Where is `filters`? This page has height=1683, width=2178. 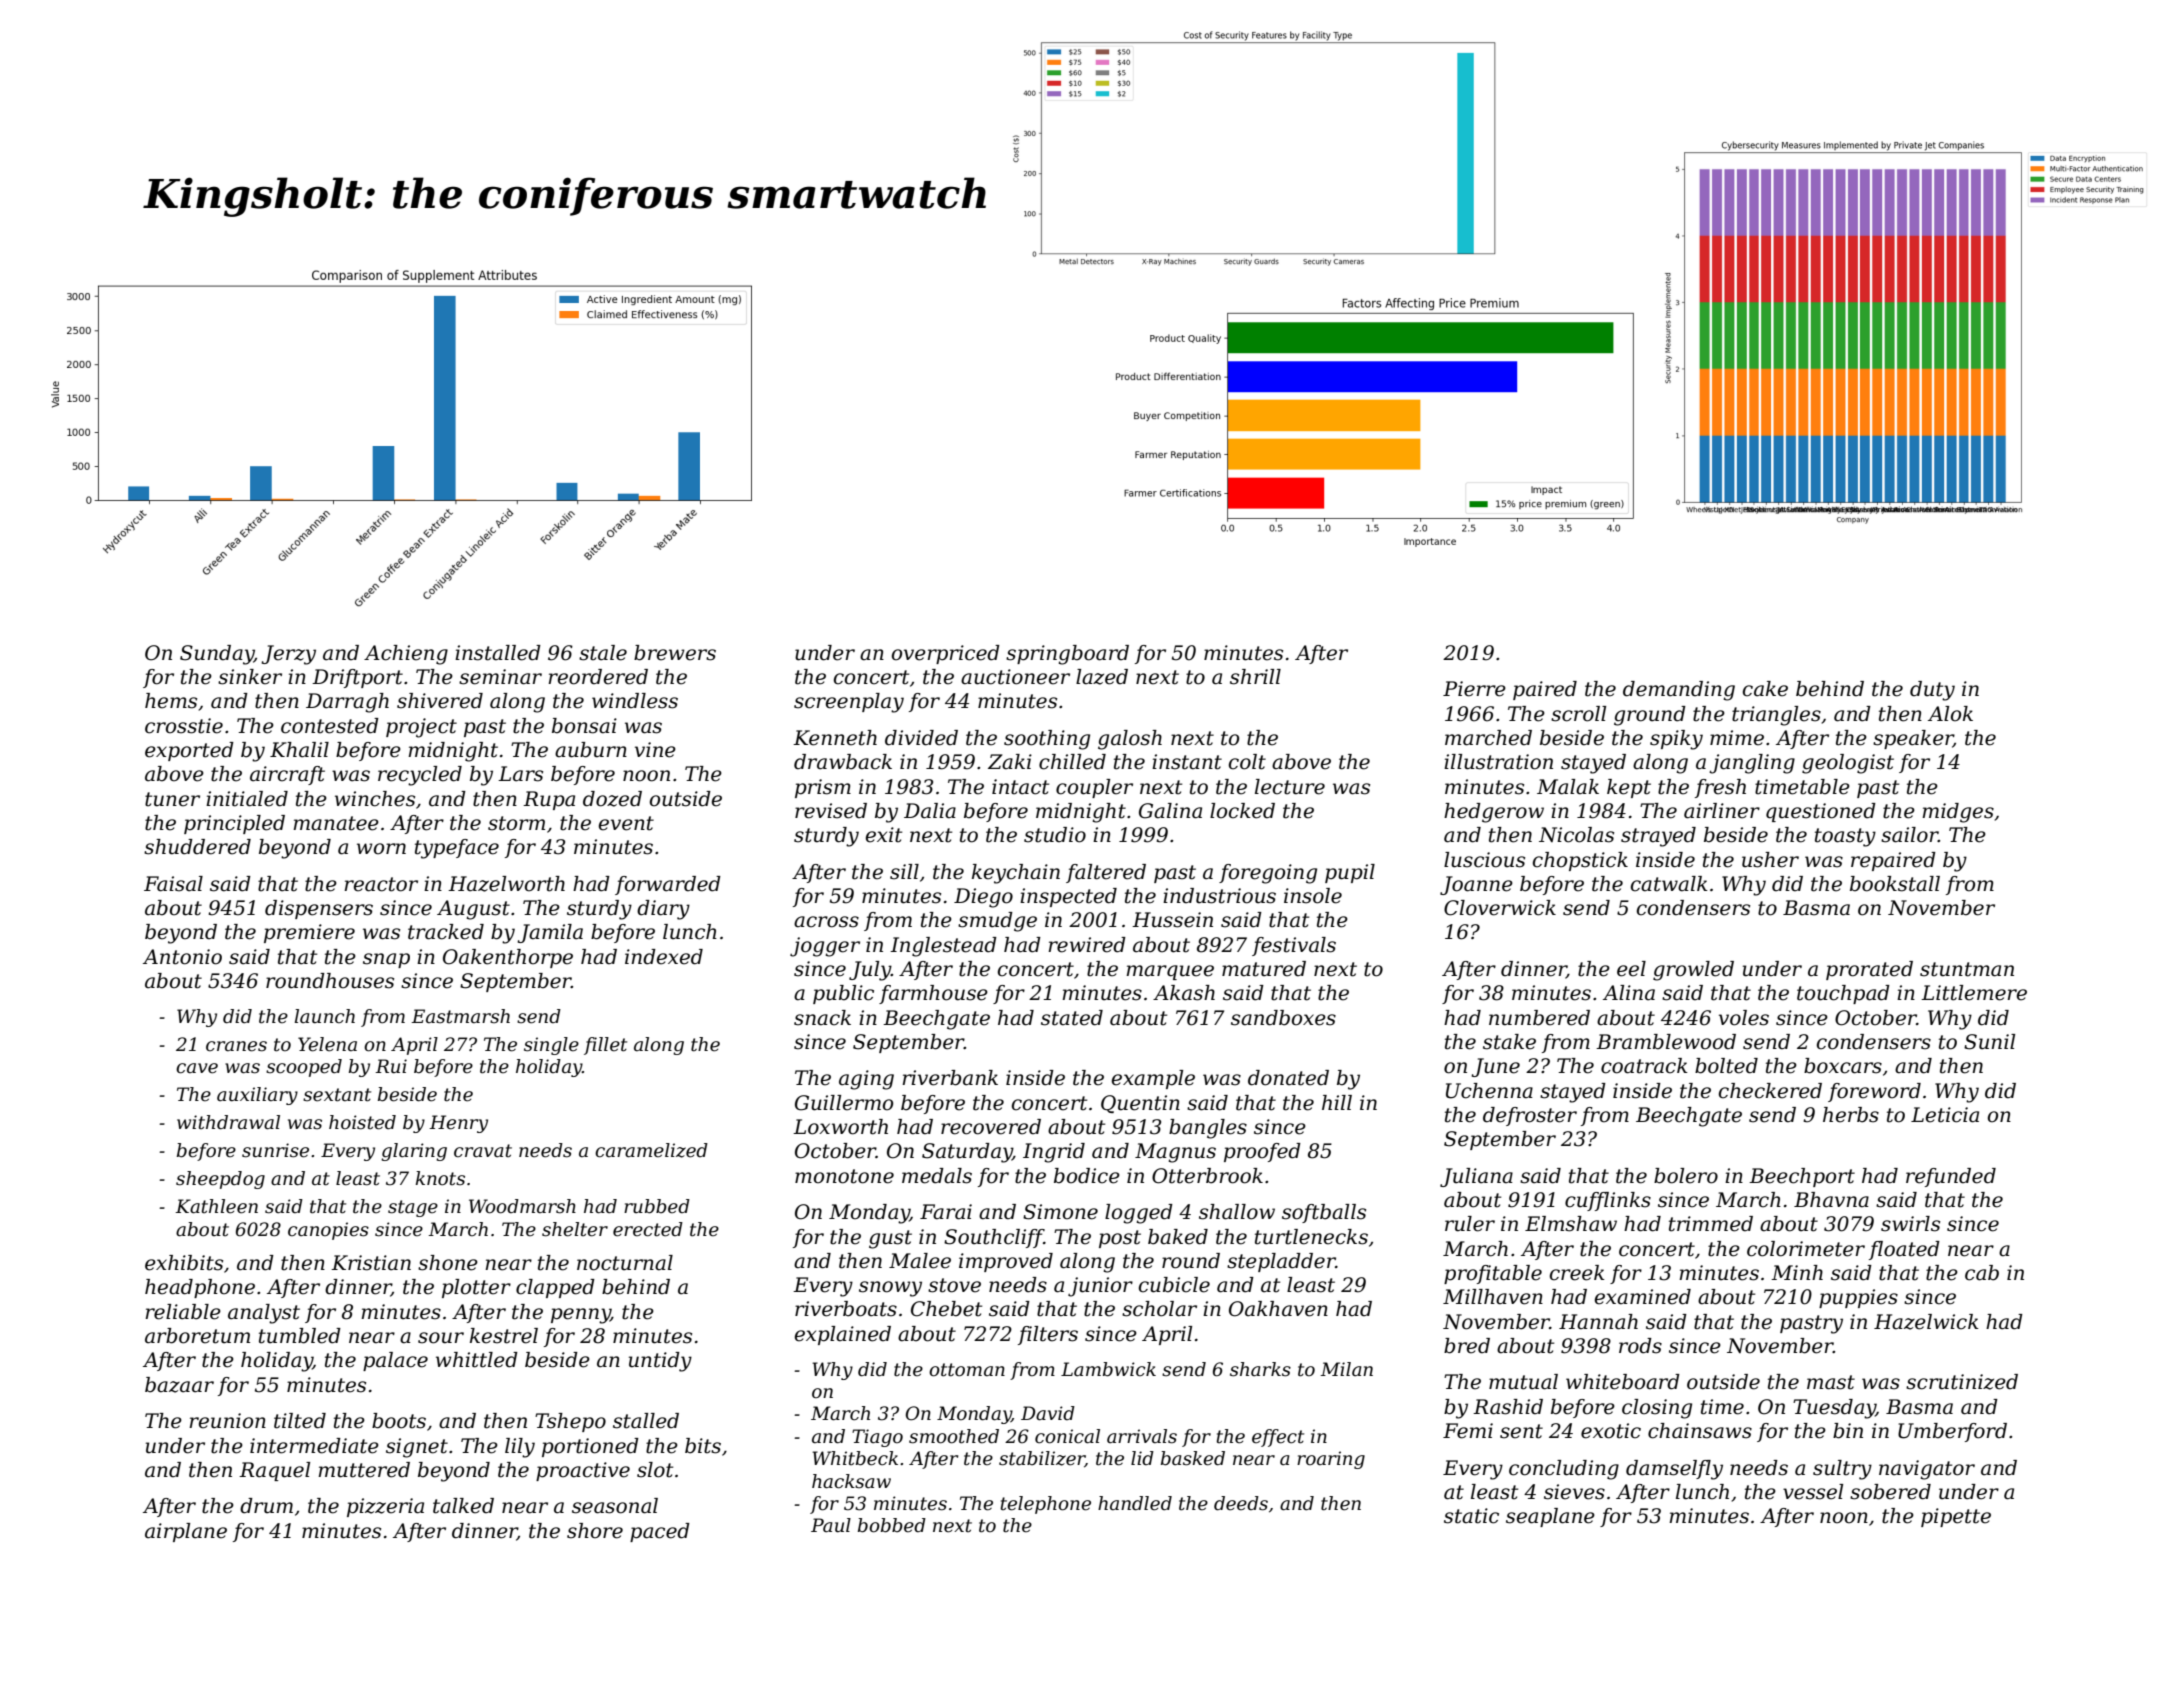
filters is located at coordinates (1048, 1335).
